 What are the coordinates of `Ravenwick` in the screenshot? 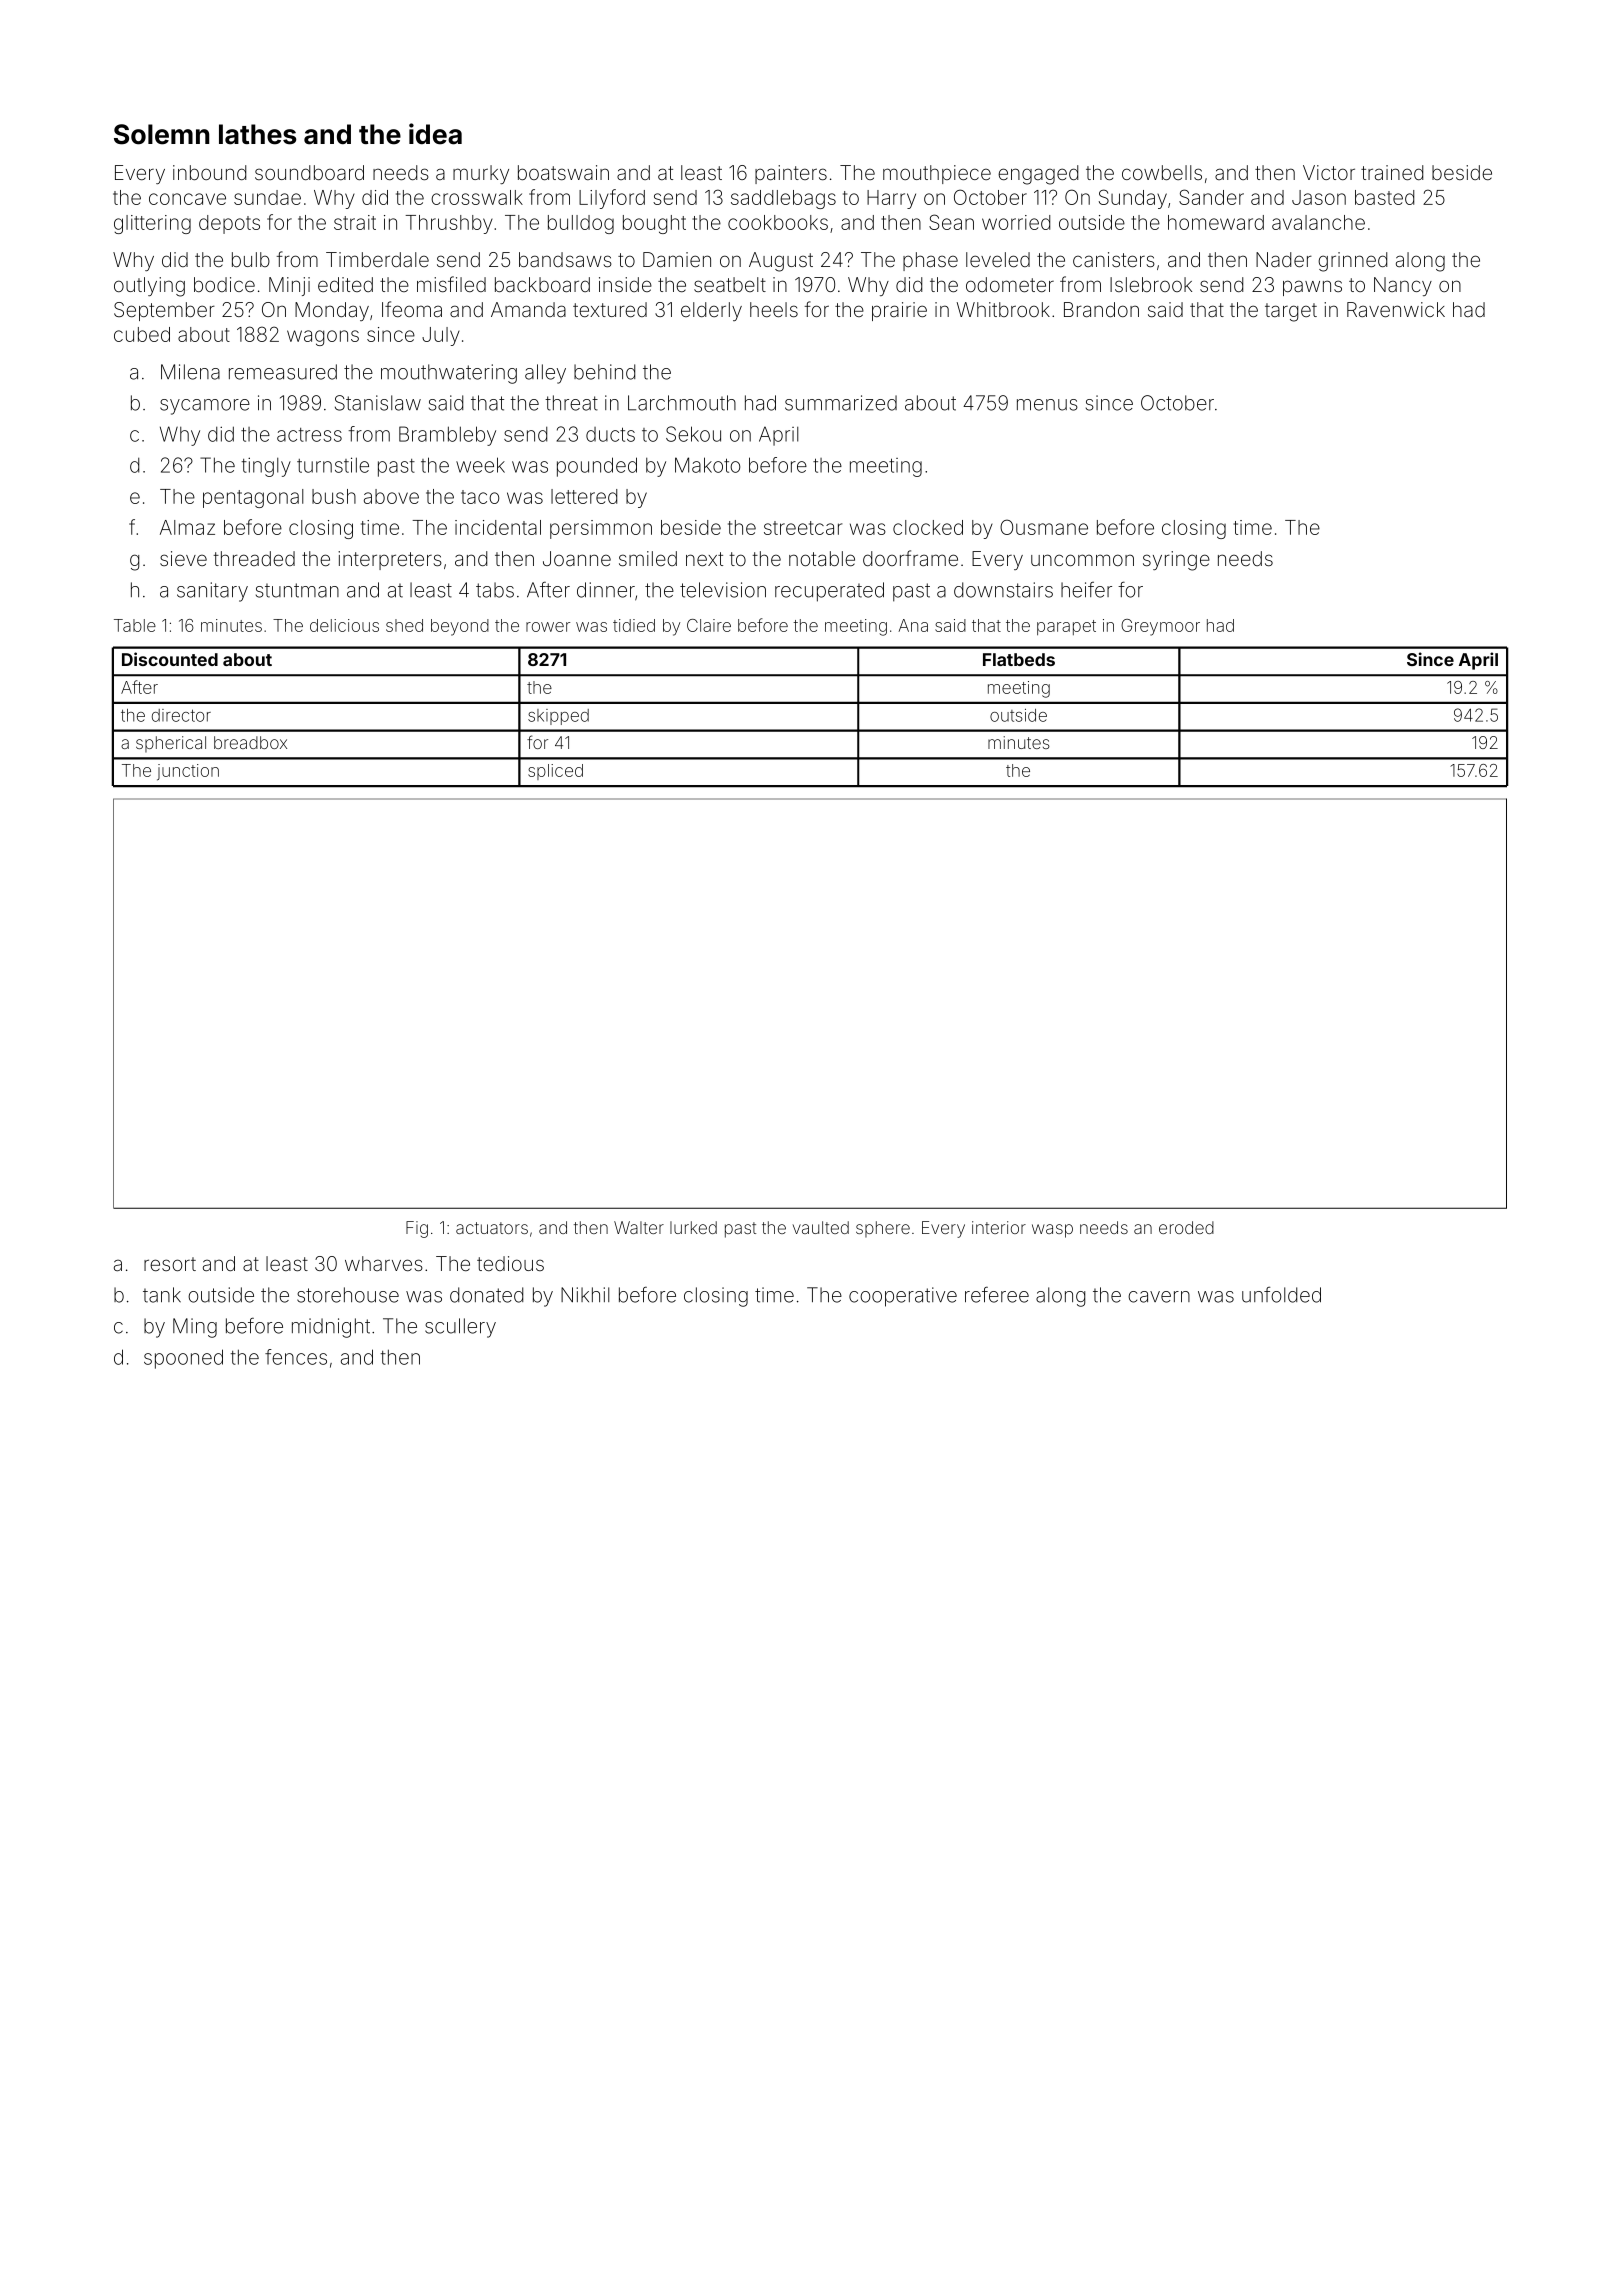 It's located at (1396, 309).
